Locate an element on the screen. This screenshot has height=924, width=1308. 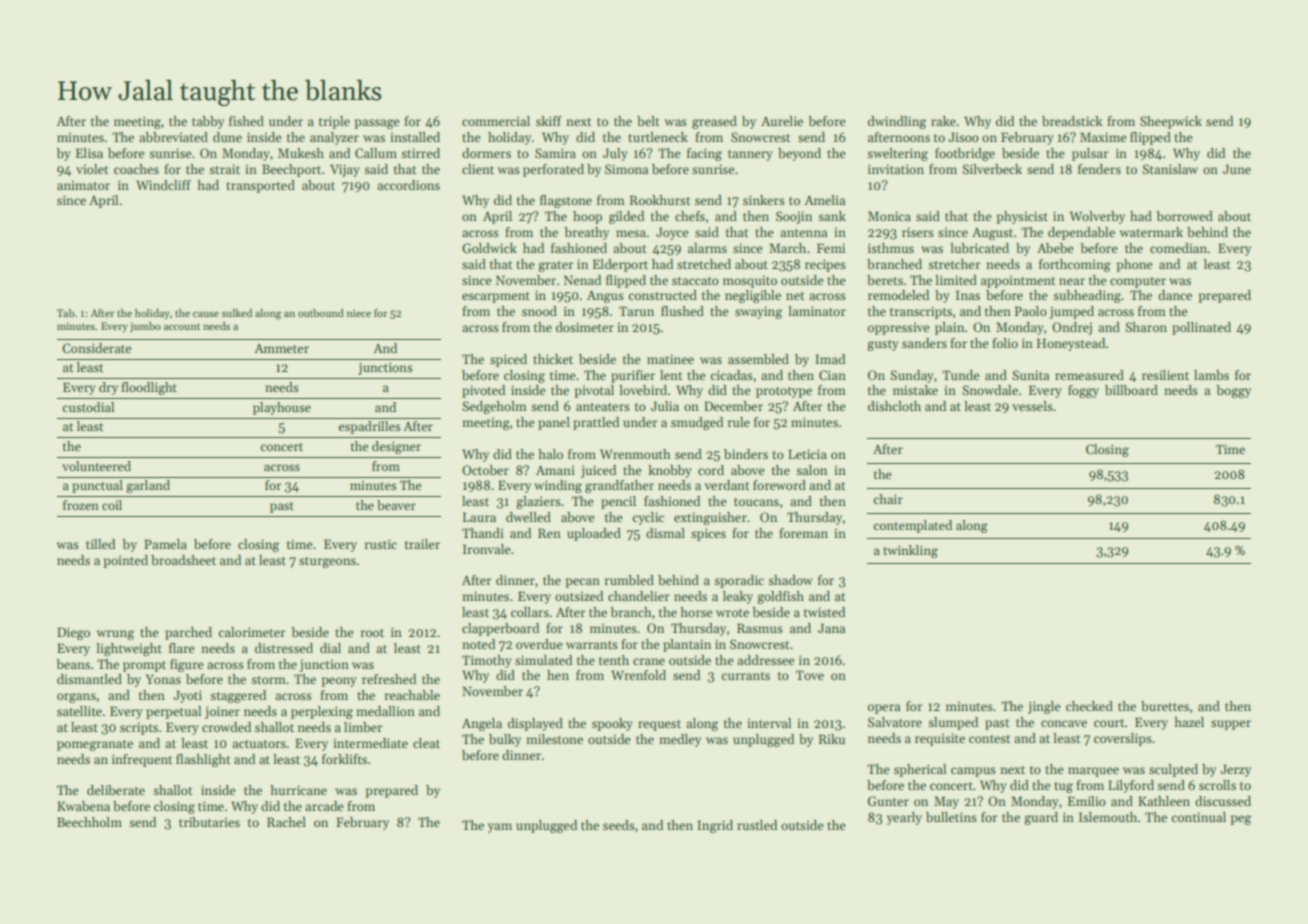
Elderport is located at coordinates (620, 265).
